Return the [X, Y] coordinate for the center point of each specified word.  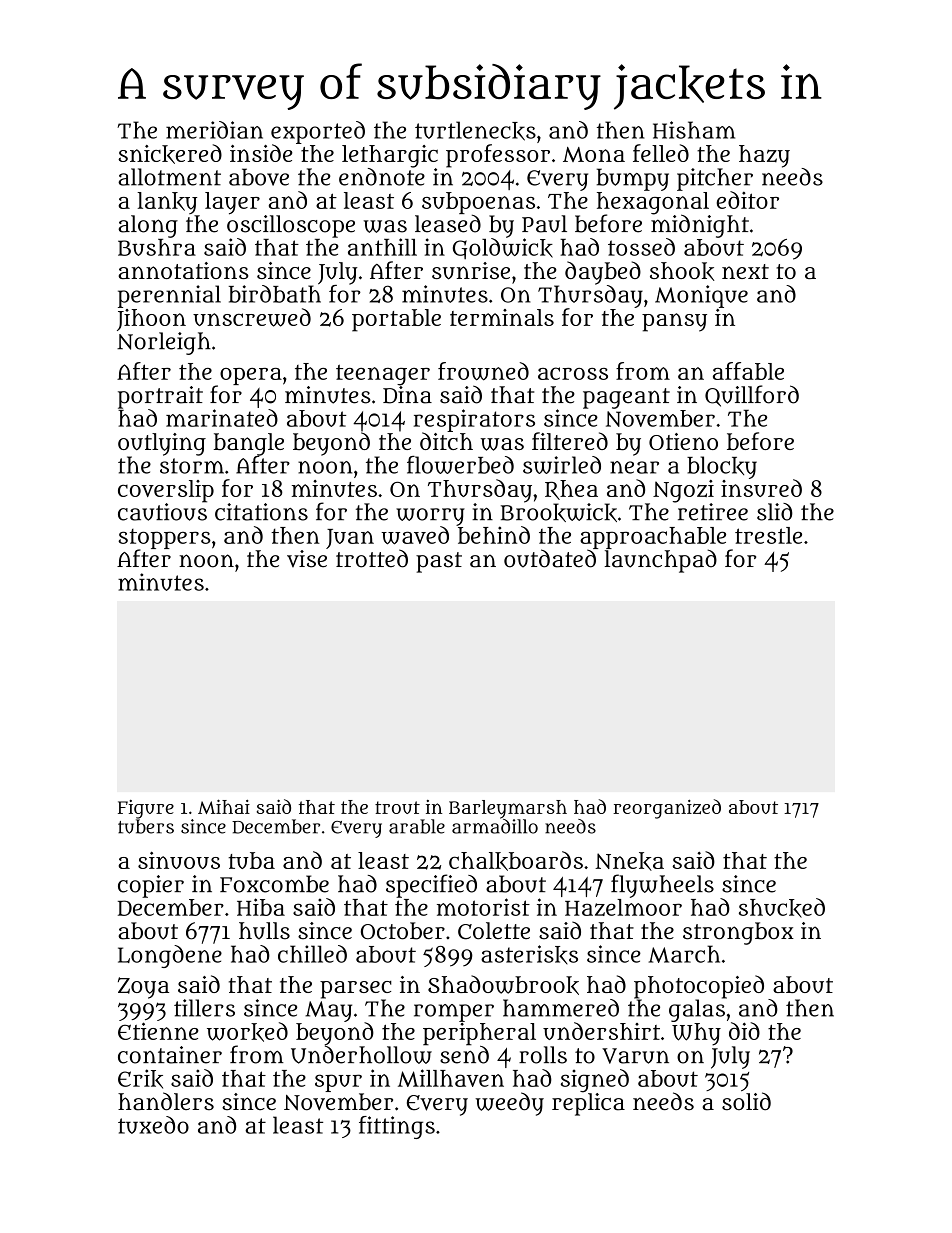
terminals [502, 317]
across [573, 373]
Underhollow [361, 1055]
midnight [700, 226]
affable [748, 371]
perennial [169, 296]
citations [261, 512]
